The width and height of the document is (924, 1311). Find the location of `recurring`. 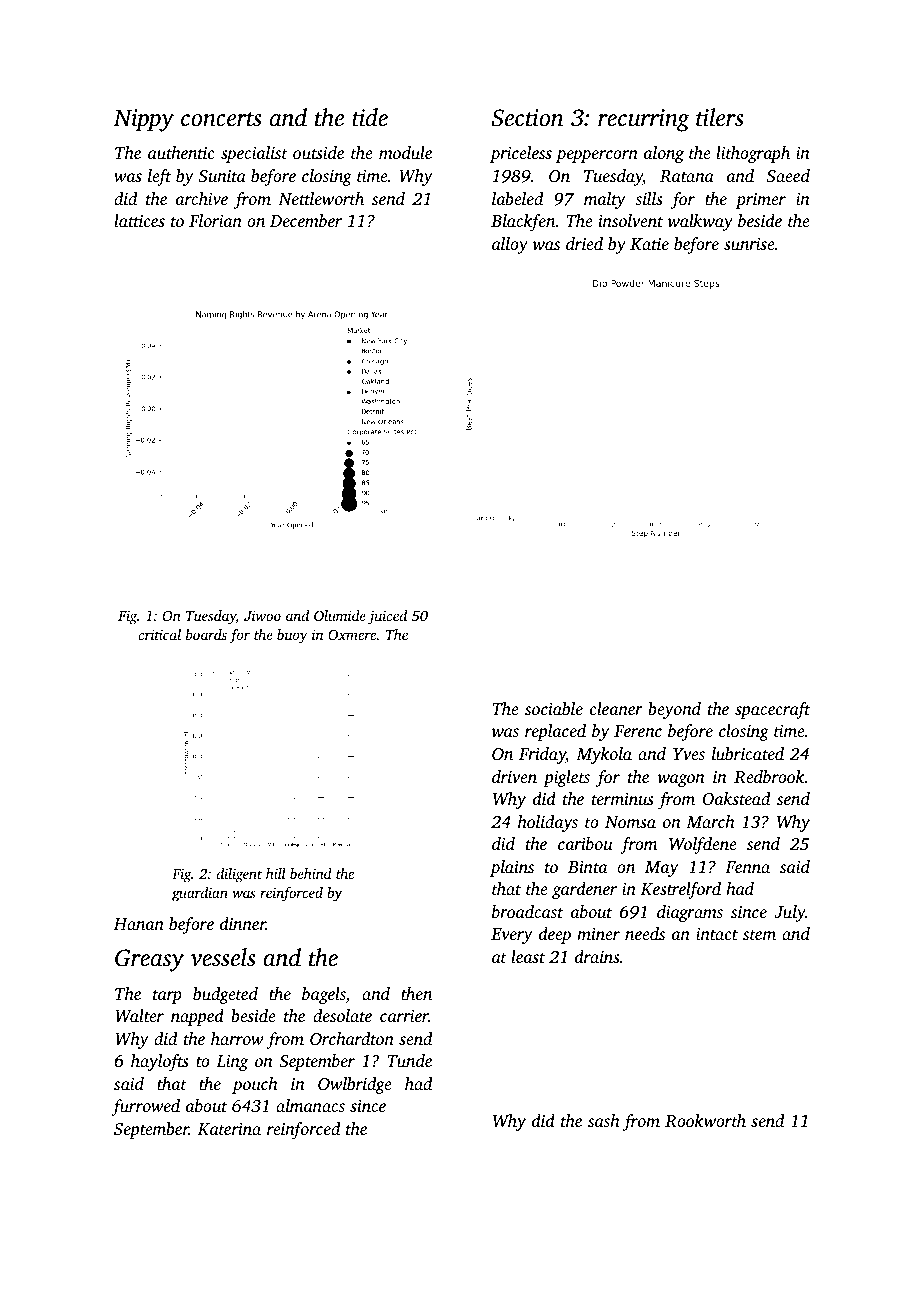

recurring is located at coordinates (644, 120).
